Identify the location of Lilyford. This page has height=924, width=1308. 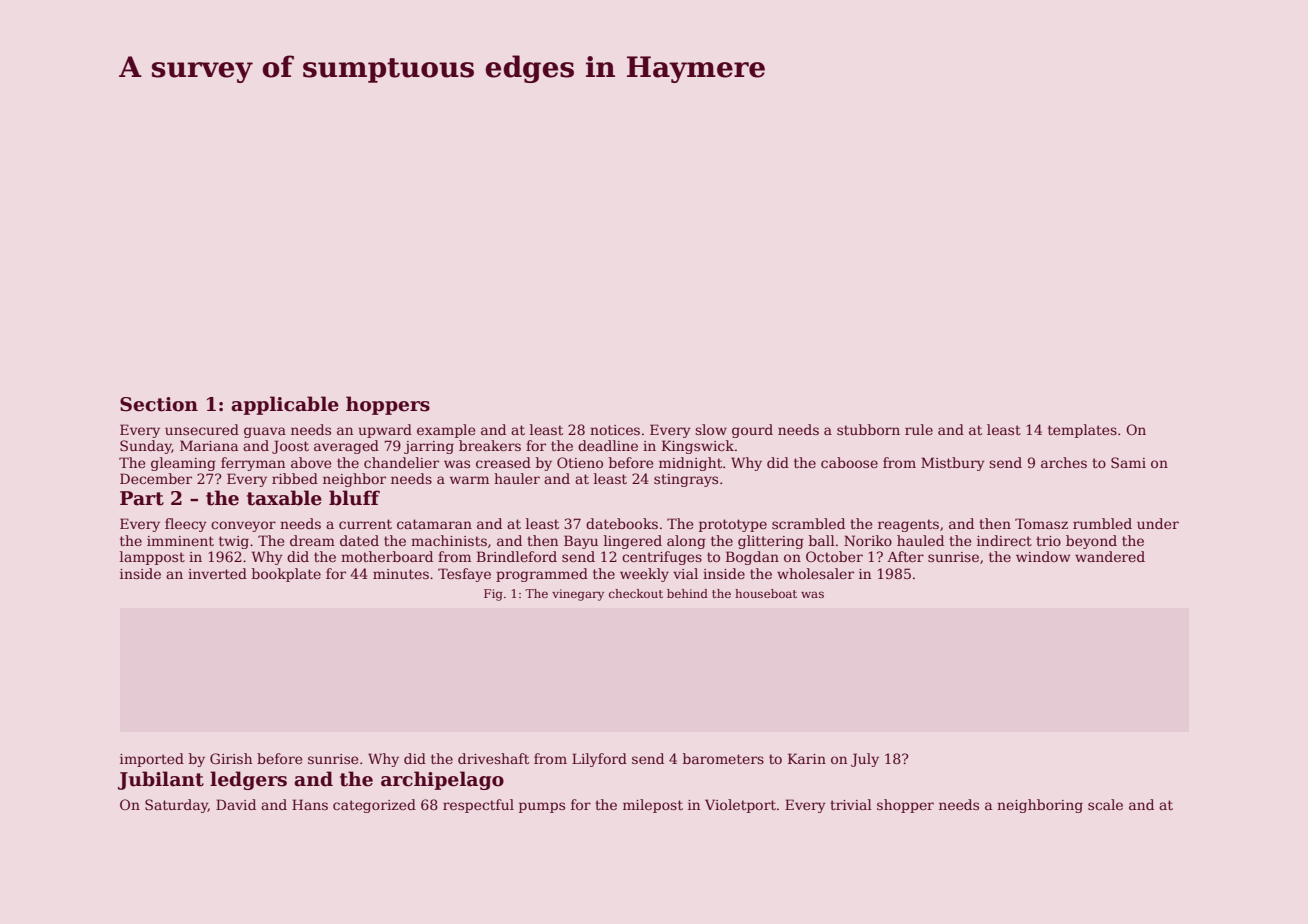
(599, 760).
